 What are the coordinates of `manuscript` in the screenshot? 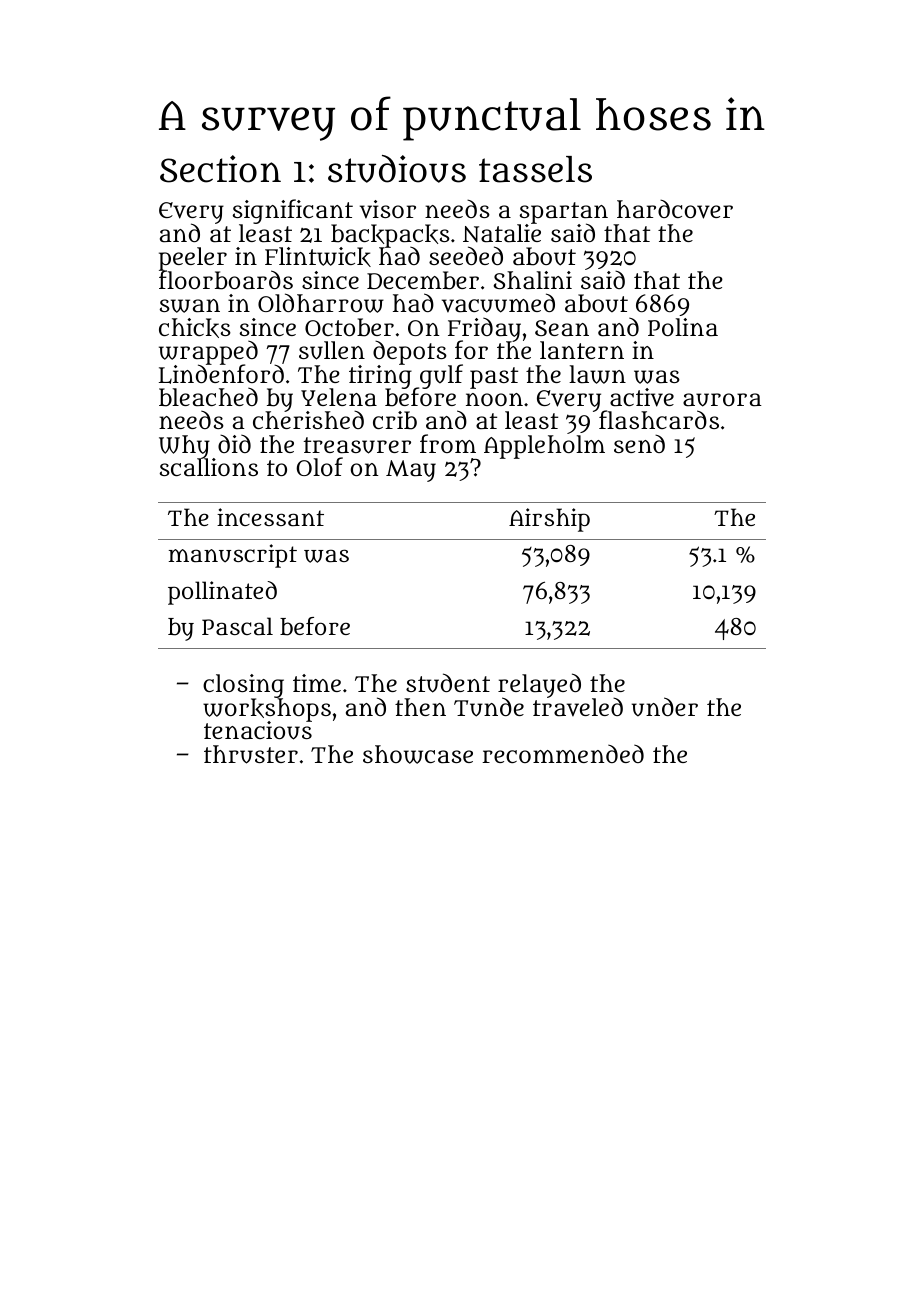 It's located at (233, 556).
